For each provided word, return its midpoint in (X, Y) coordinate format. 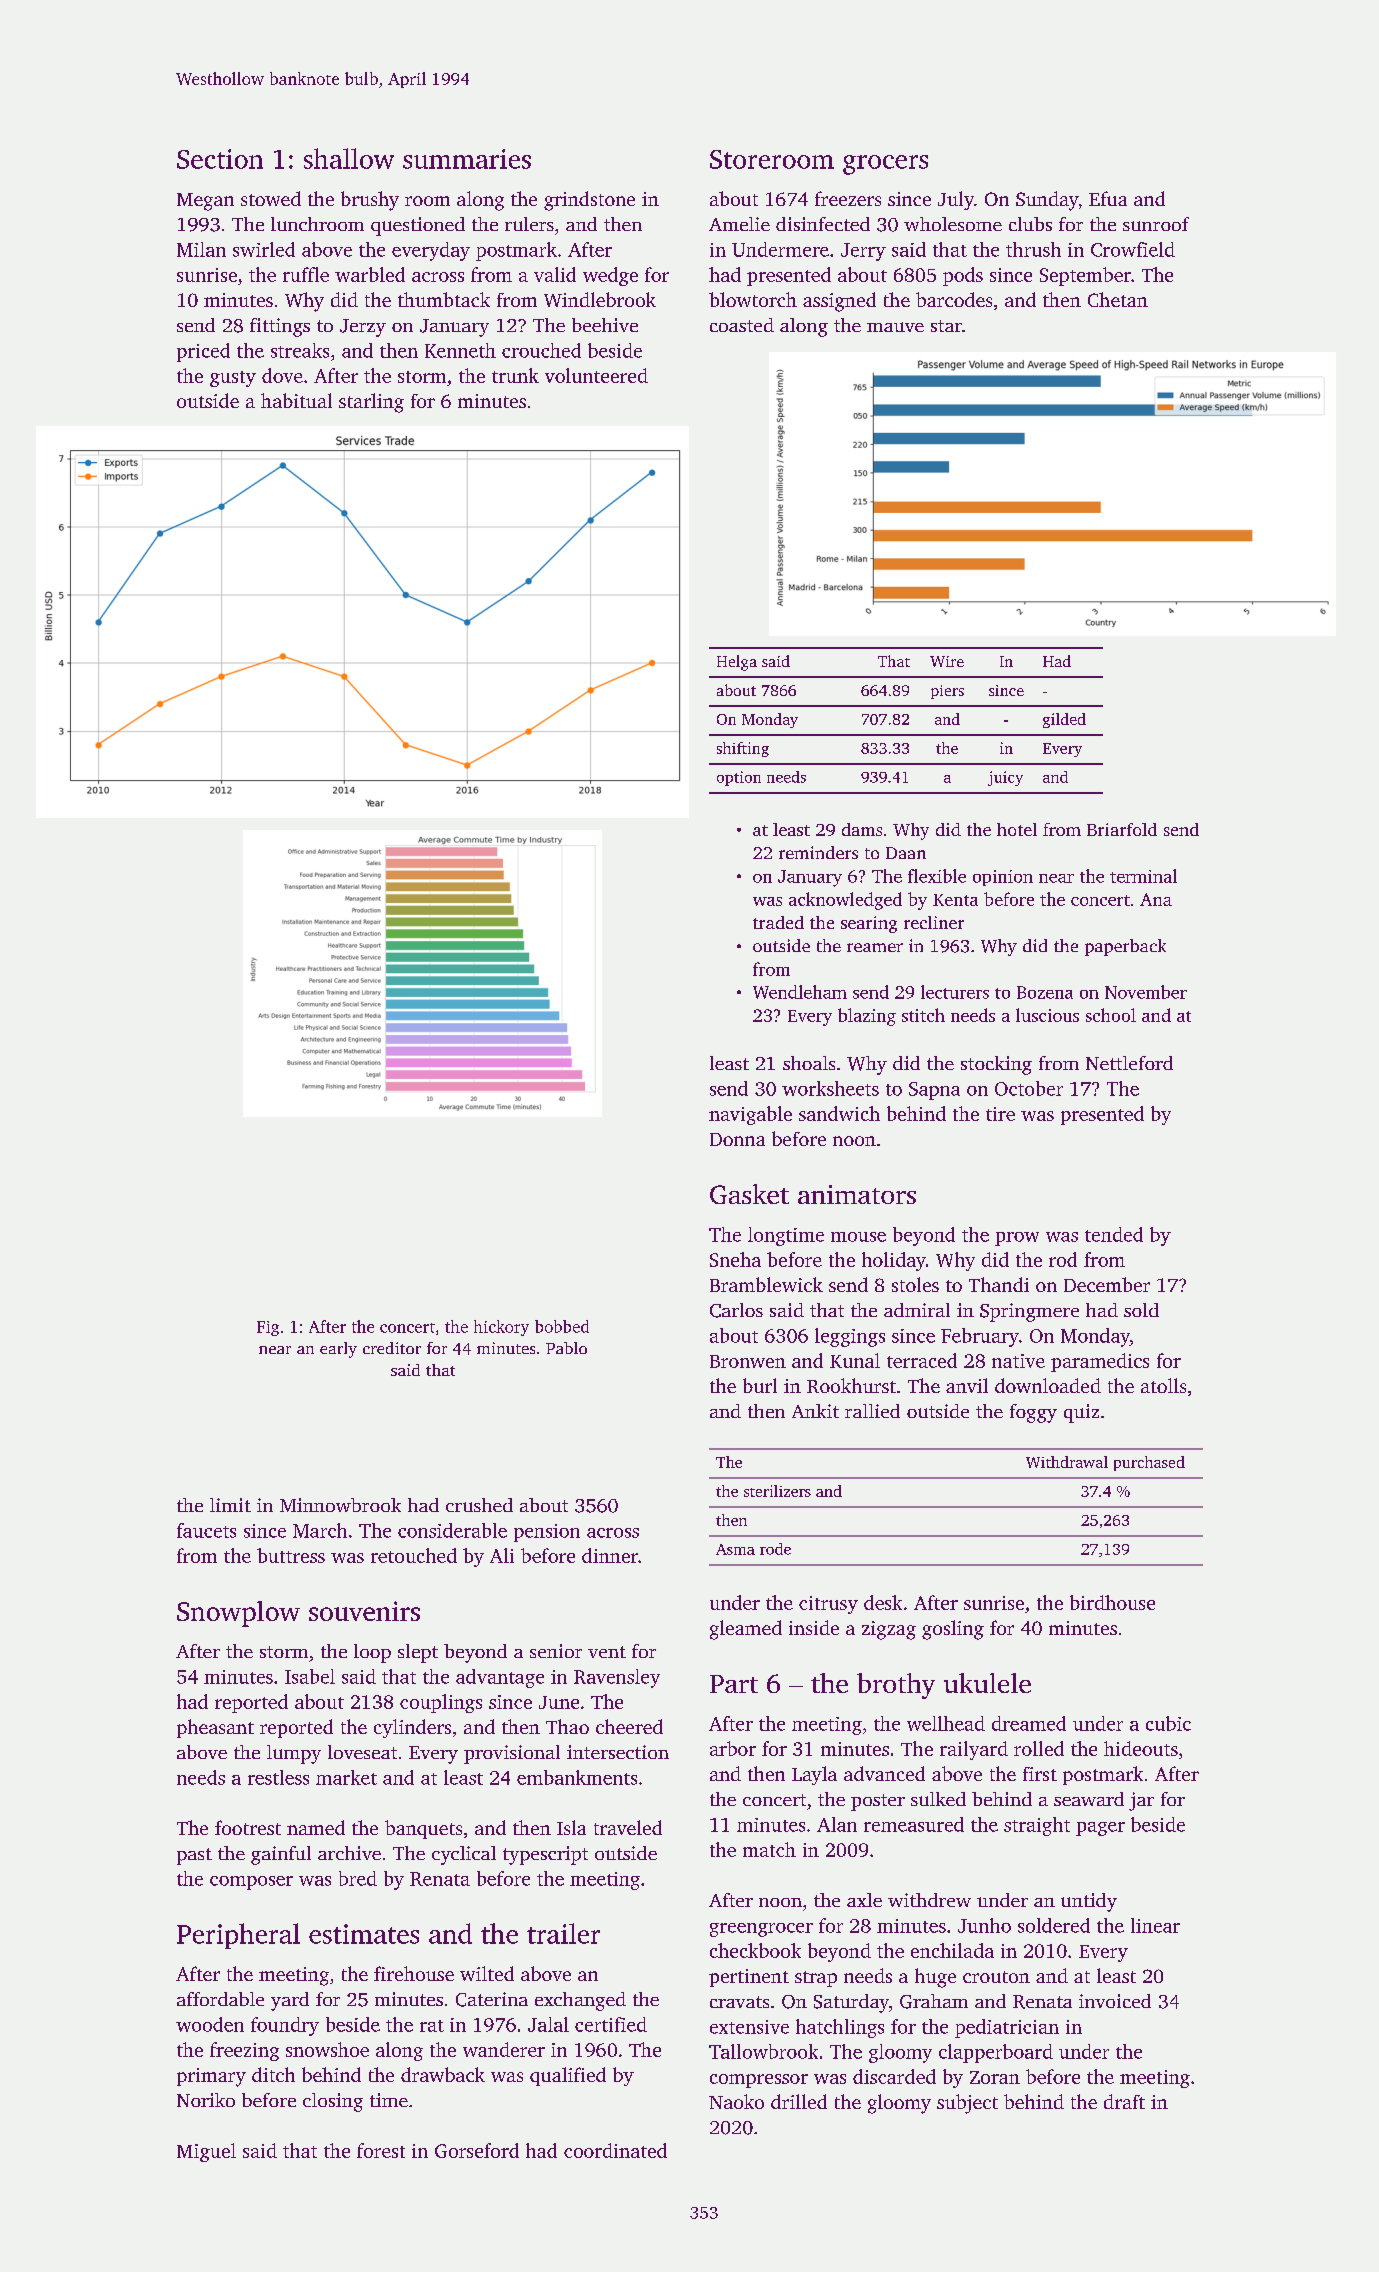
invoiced (1115, 2001)
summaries (467, 159)
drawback (443, 2074)
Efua (1108, 198)
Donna (737, 1139)
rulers (529, 224)
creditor (392, 1348)
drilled (799, 2101)
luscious (1047, 1015)
